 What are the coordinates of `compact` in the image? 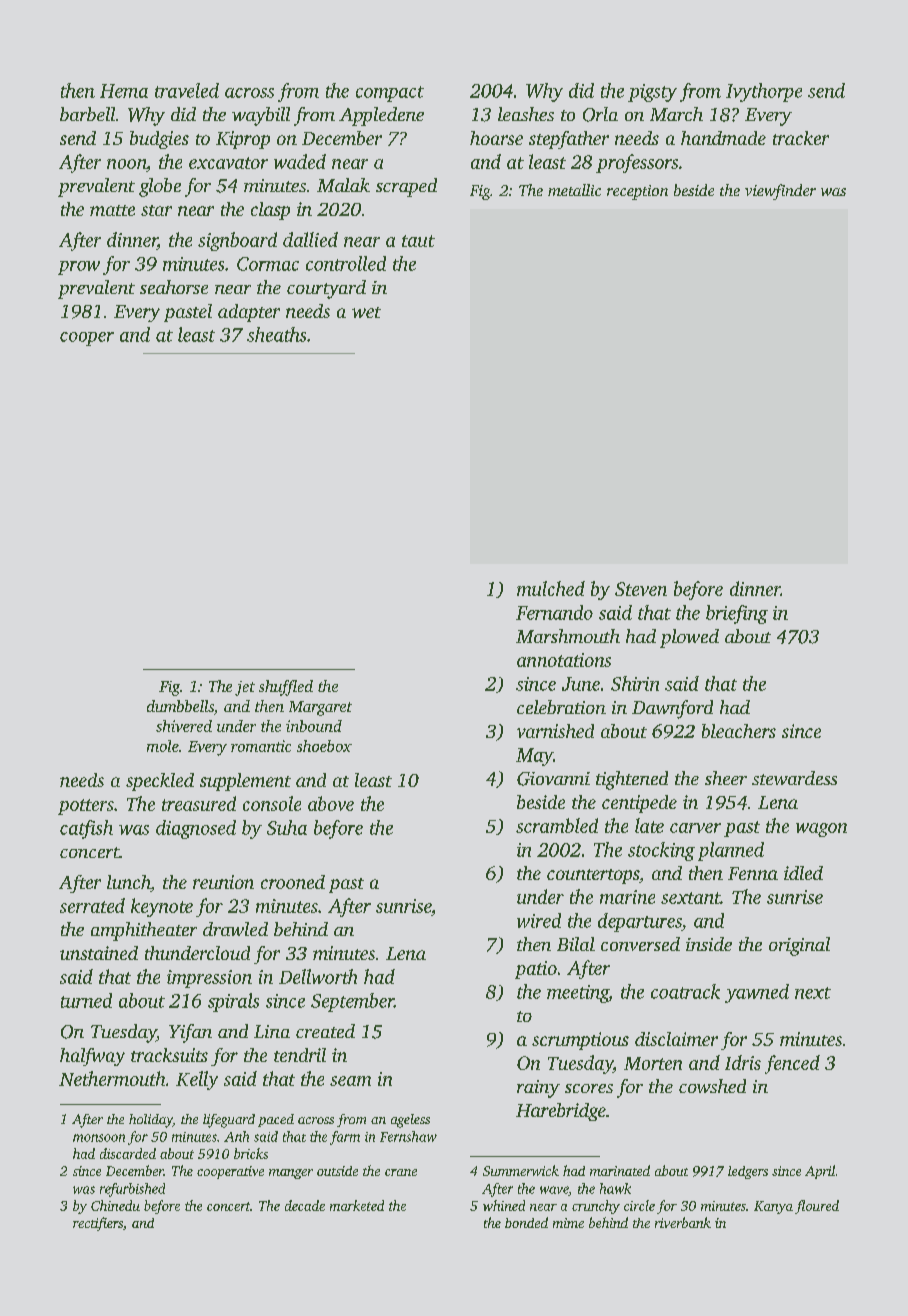 It's located at (390, 94).
